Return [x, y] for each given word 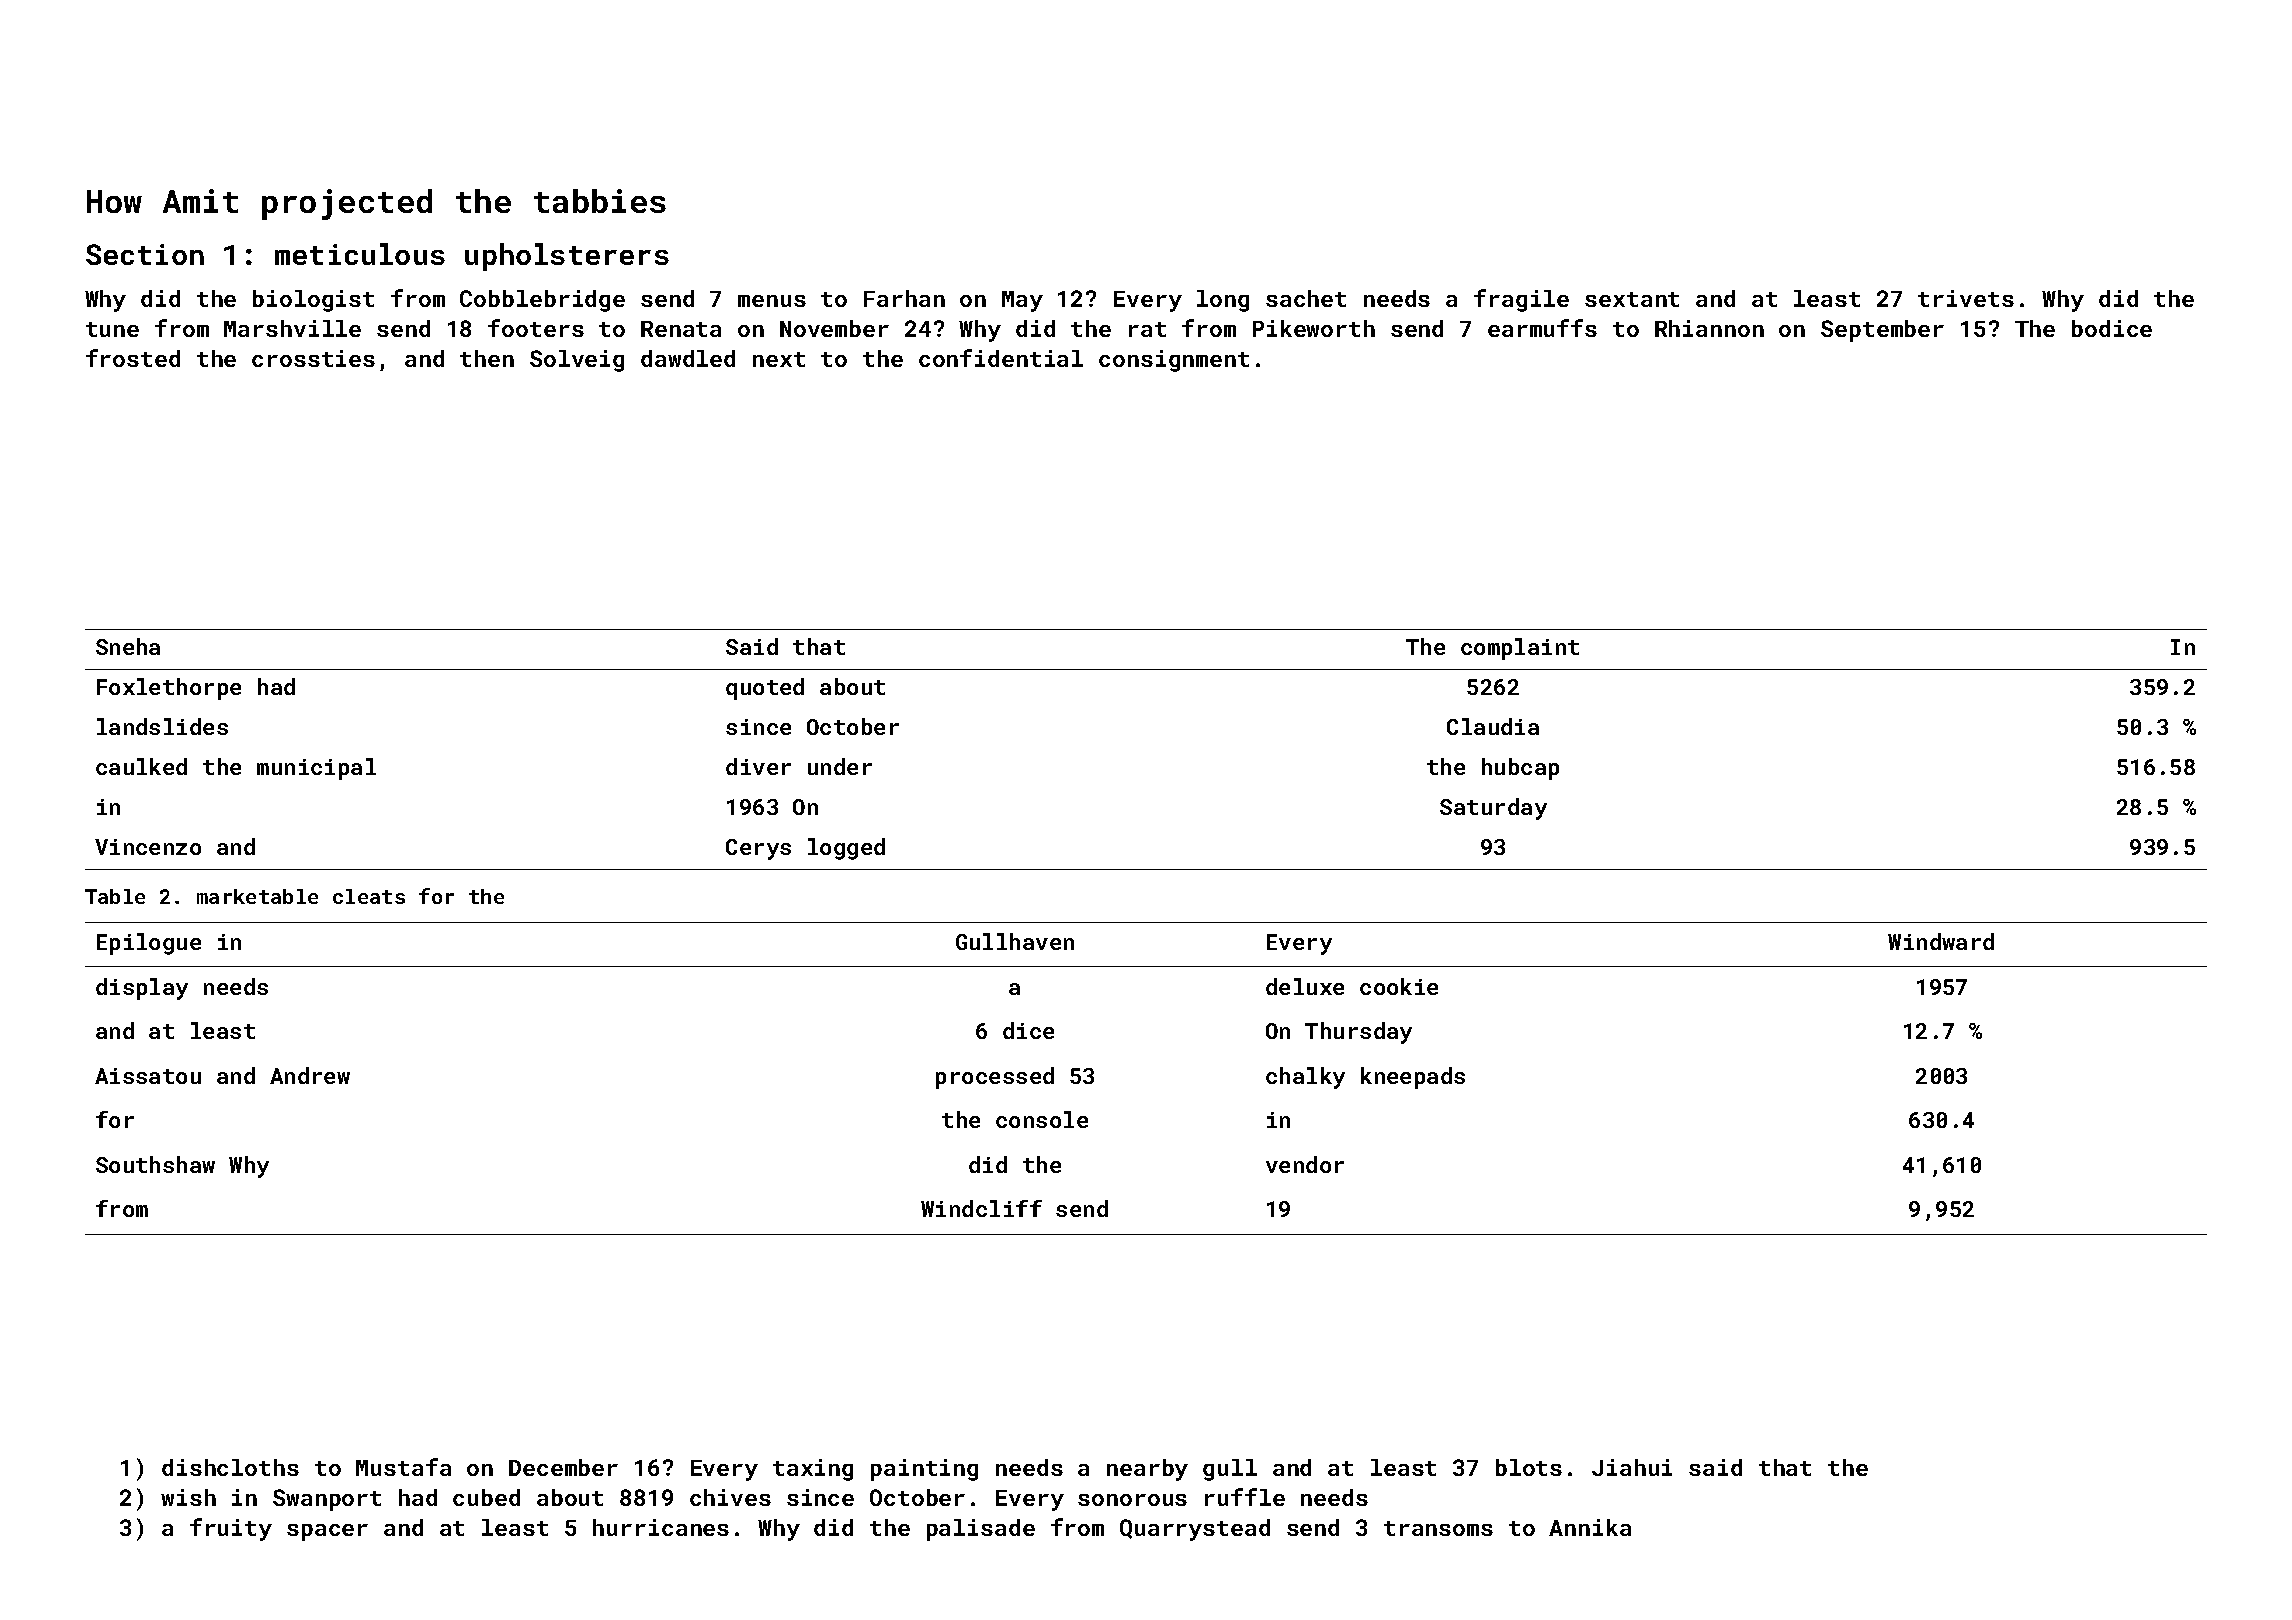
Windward [1941, 941]
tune [112, 329]
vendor [1305, 1164]
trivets [1966, 298]
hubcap [1520, 769]
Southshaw [155, 1164]
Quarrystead [1195, 1530]
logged [846, 849]
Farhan [904, 298]
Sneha [128, 646]
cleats [369, 896]
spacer [327, 1532]
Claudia [1493, 726]
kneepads [1413, 1078]
